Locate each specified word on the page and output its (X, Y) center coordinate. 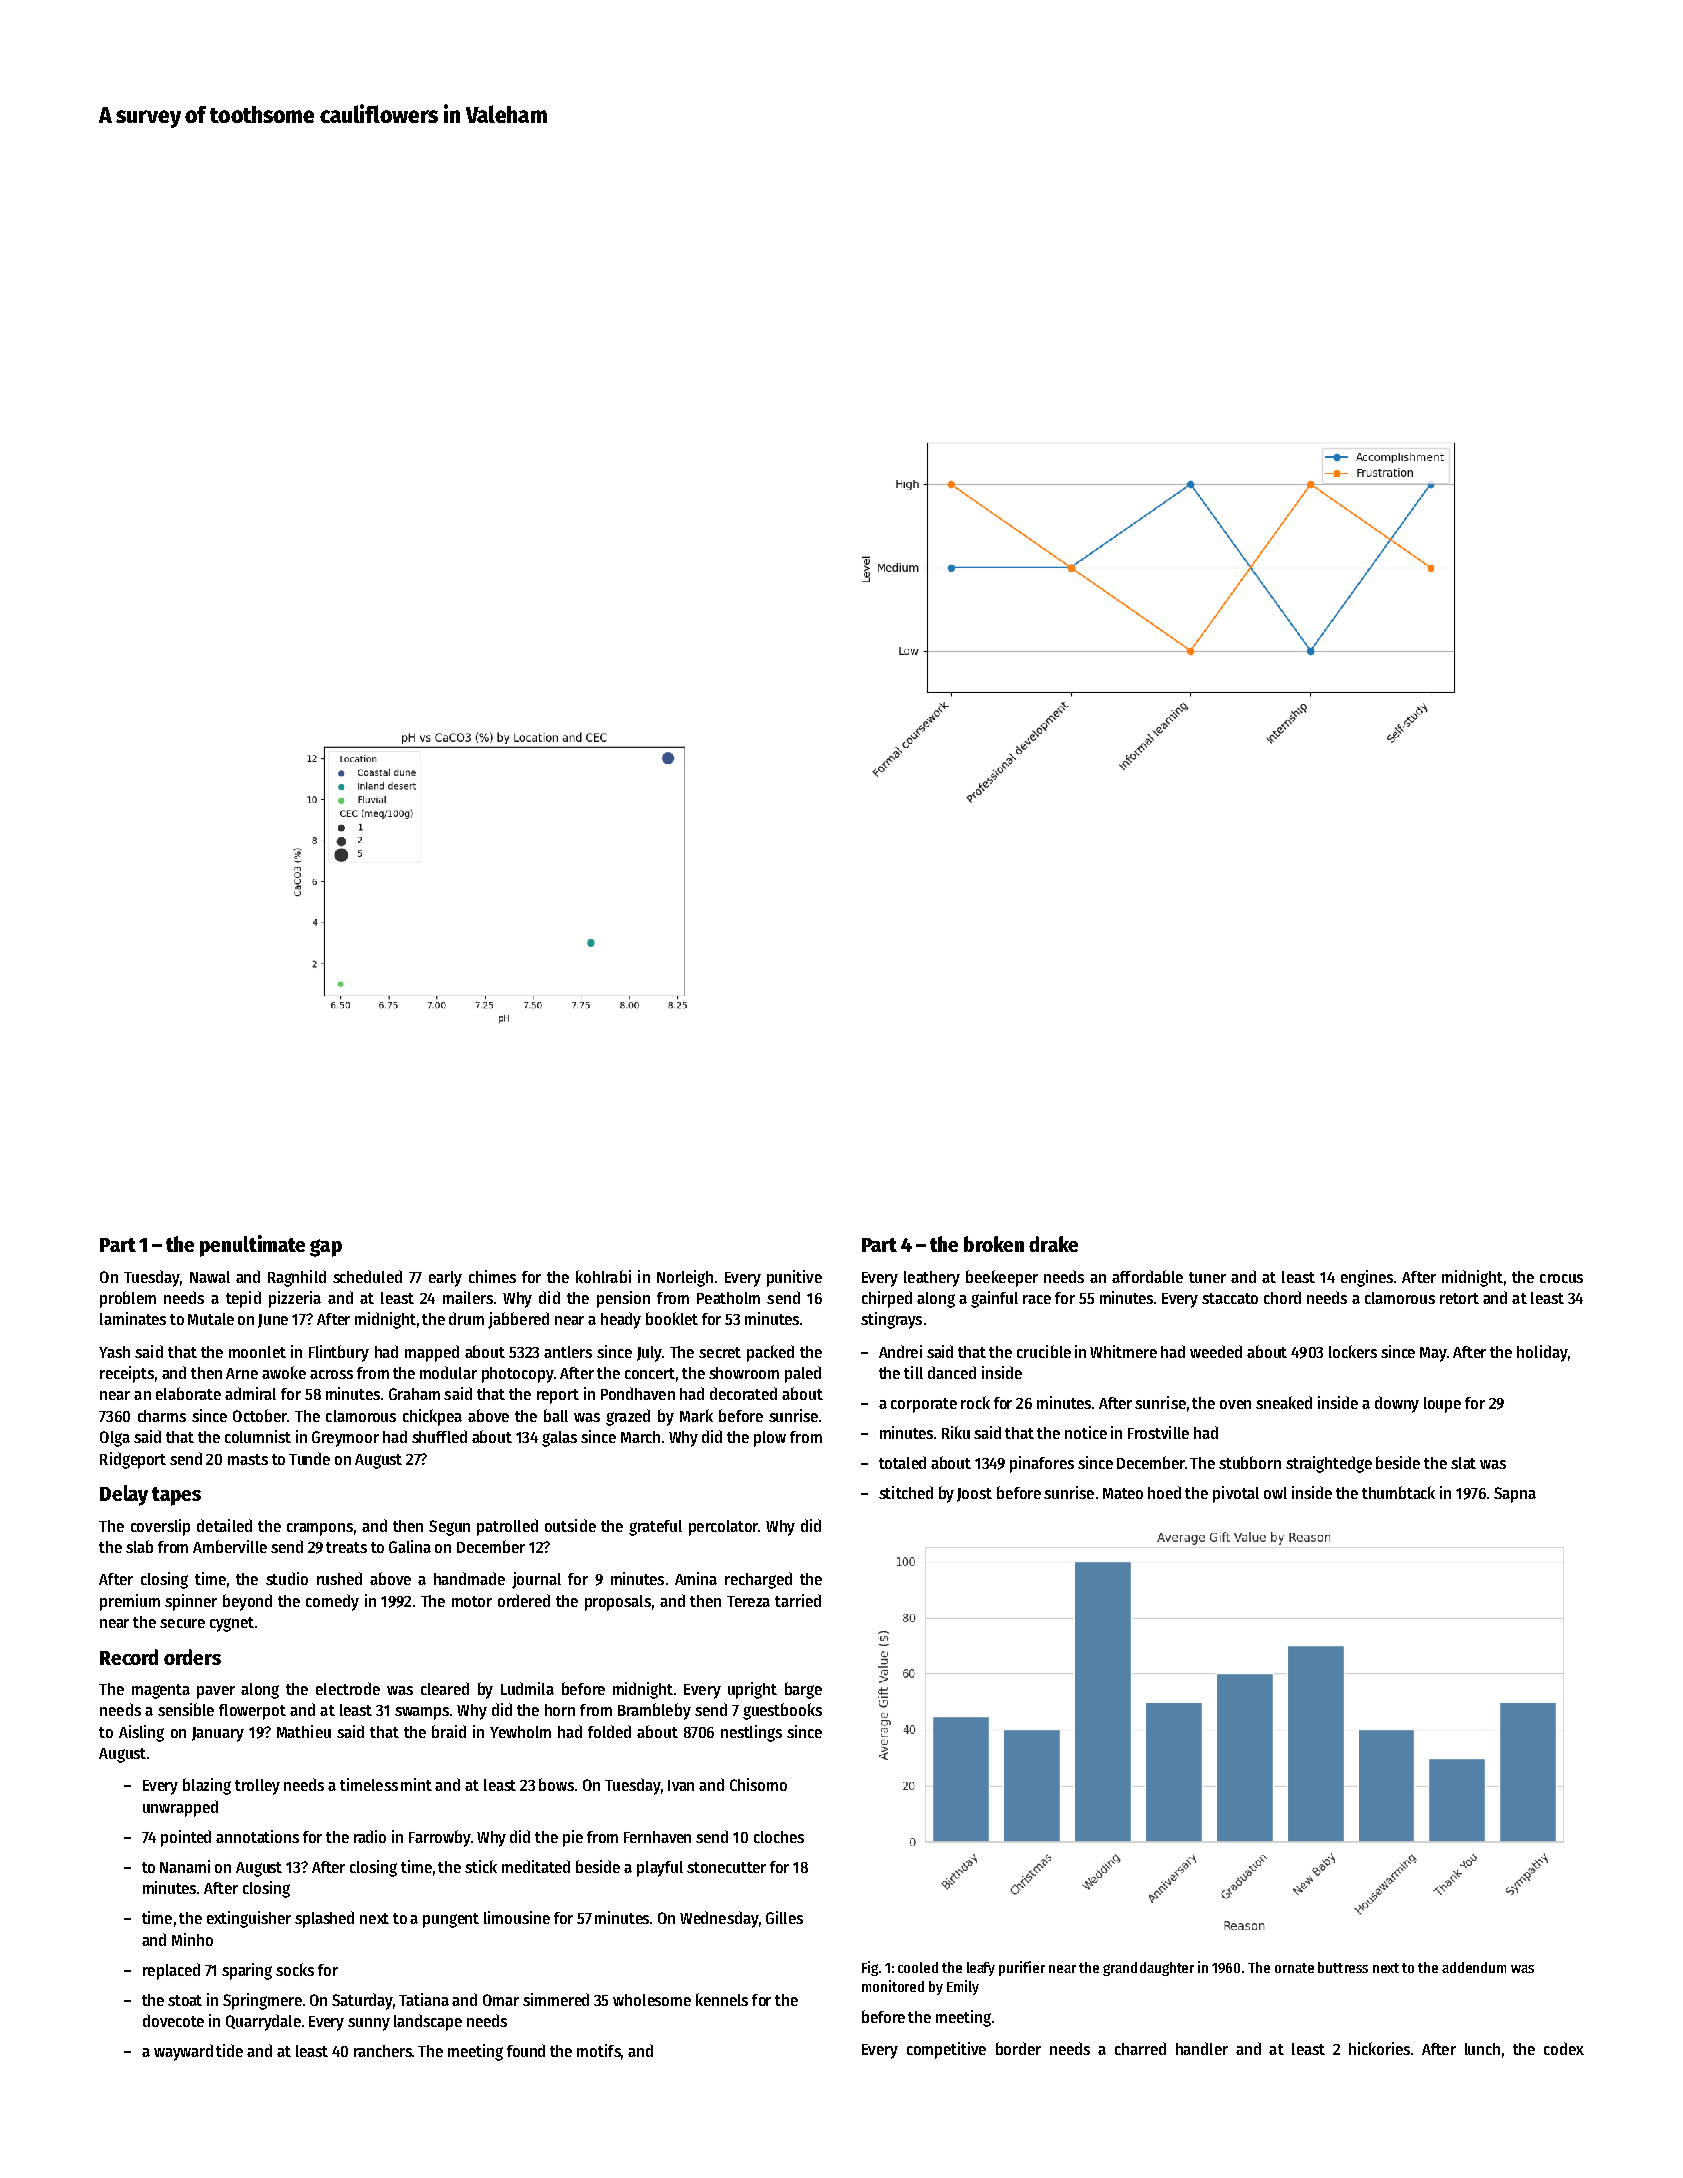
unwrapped (180, 1808)
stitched (906, 1492)
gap (326, 1248)
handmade (469, 1578)
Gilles (784, 1917)
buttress (1343, 1967)
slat (1463, 1463)
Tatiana (424, 1999)
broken (994, 1244)
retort (1459, 1298)
